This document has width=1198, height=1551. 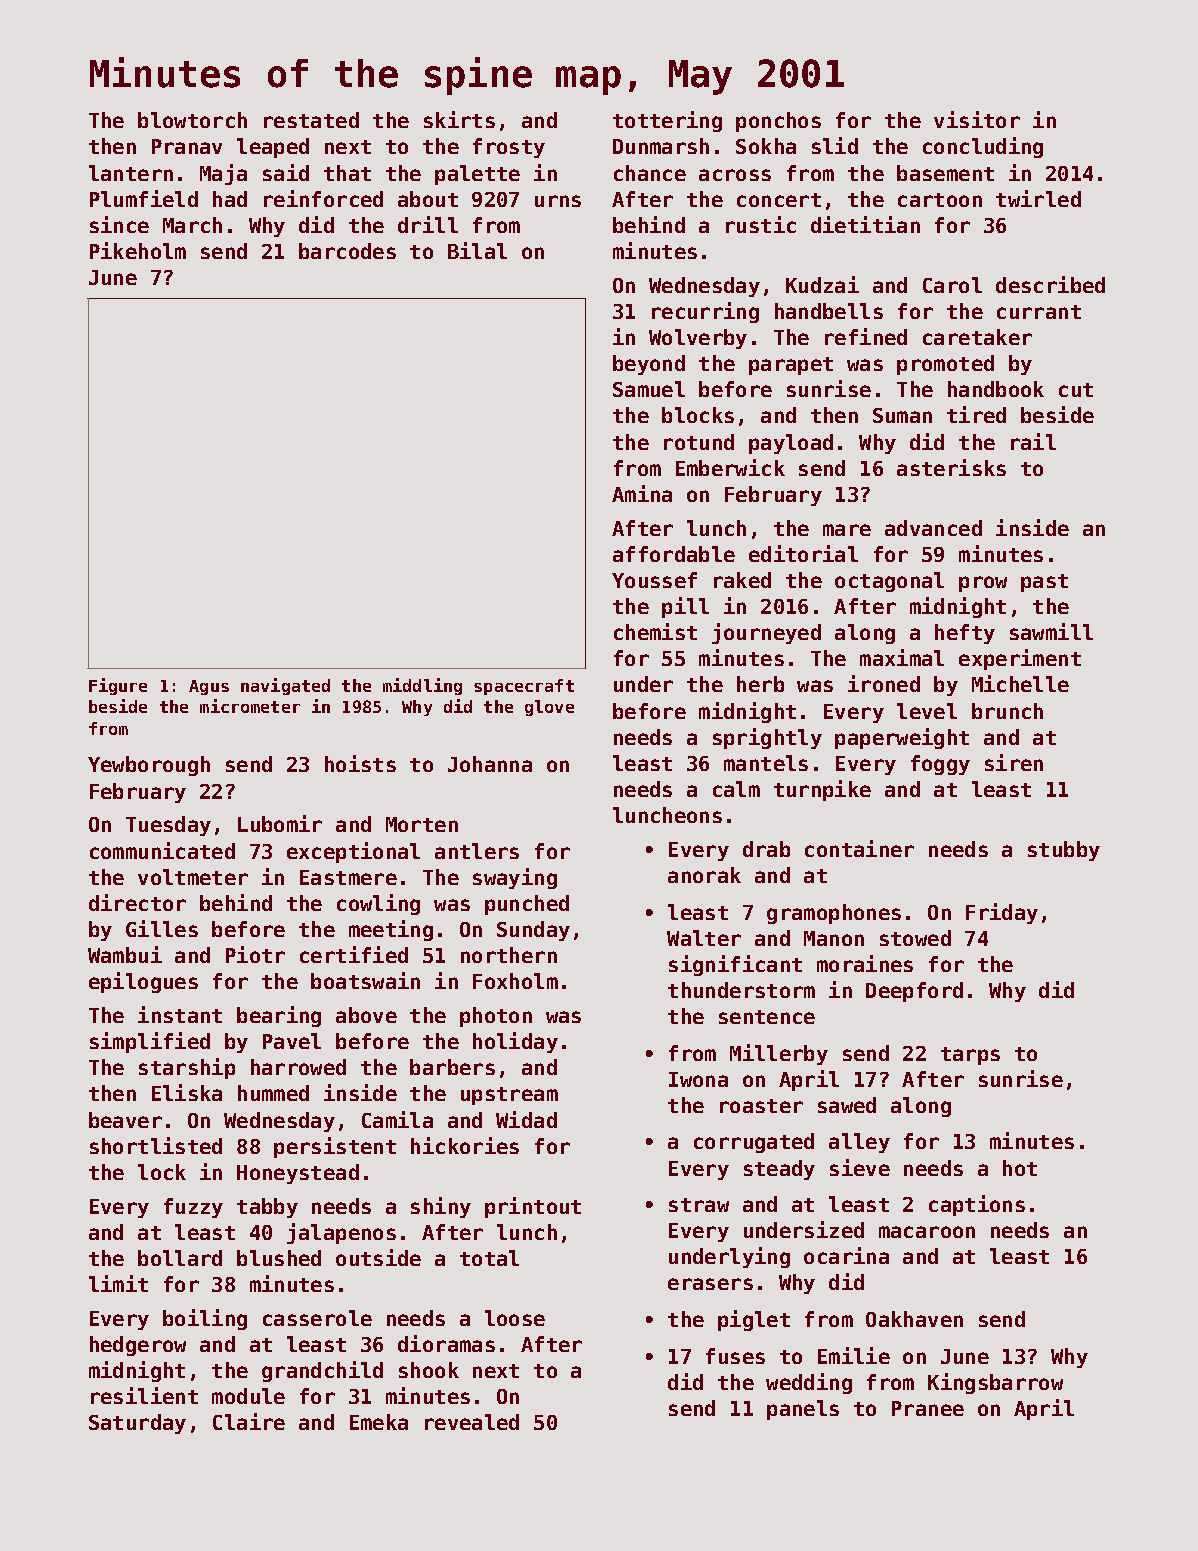 What do you see at coordinates (490, 764) in the document?
I see `Johanna` at bounding box center [490, 764].
